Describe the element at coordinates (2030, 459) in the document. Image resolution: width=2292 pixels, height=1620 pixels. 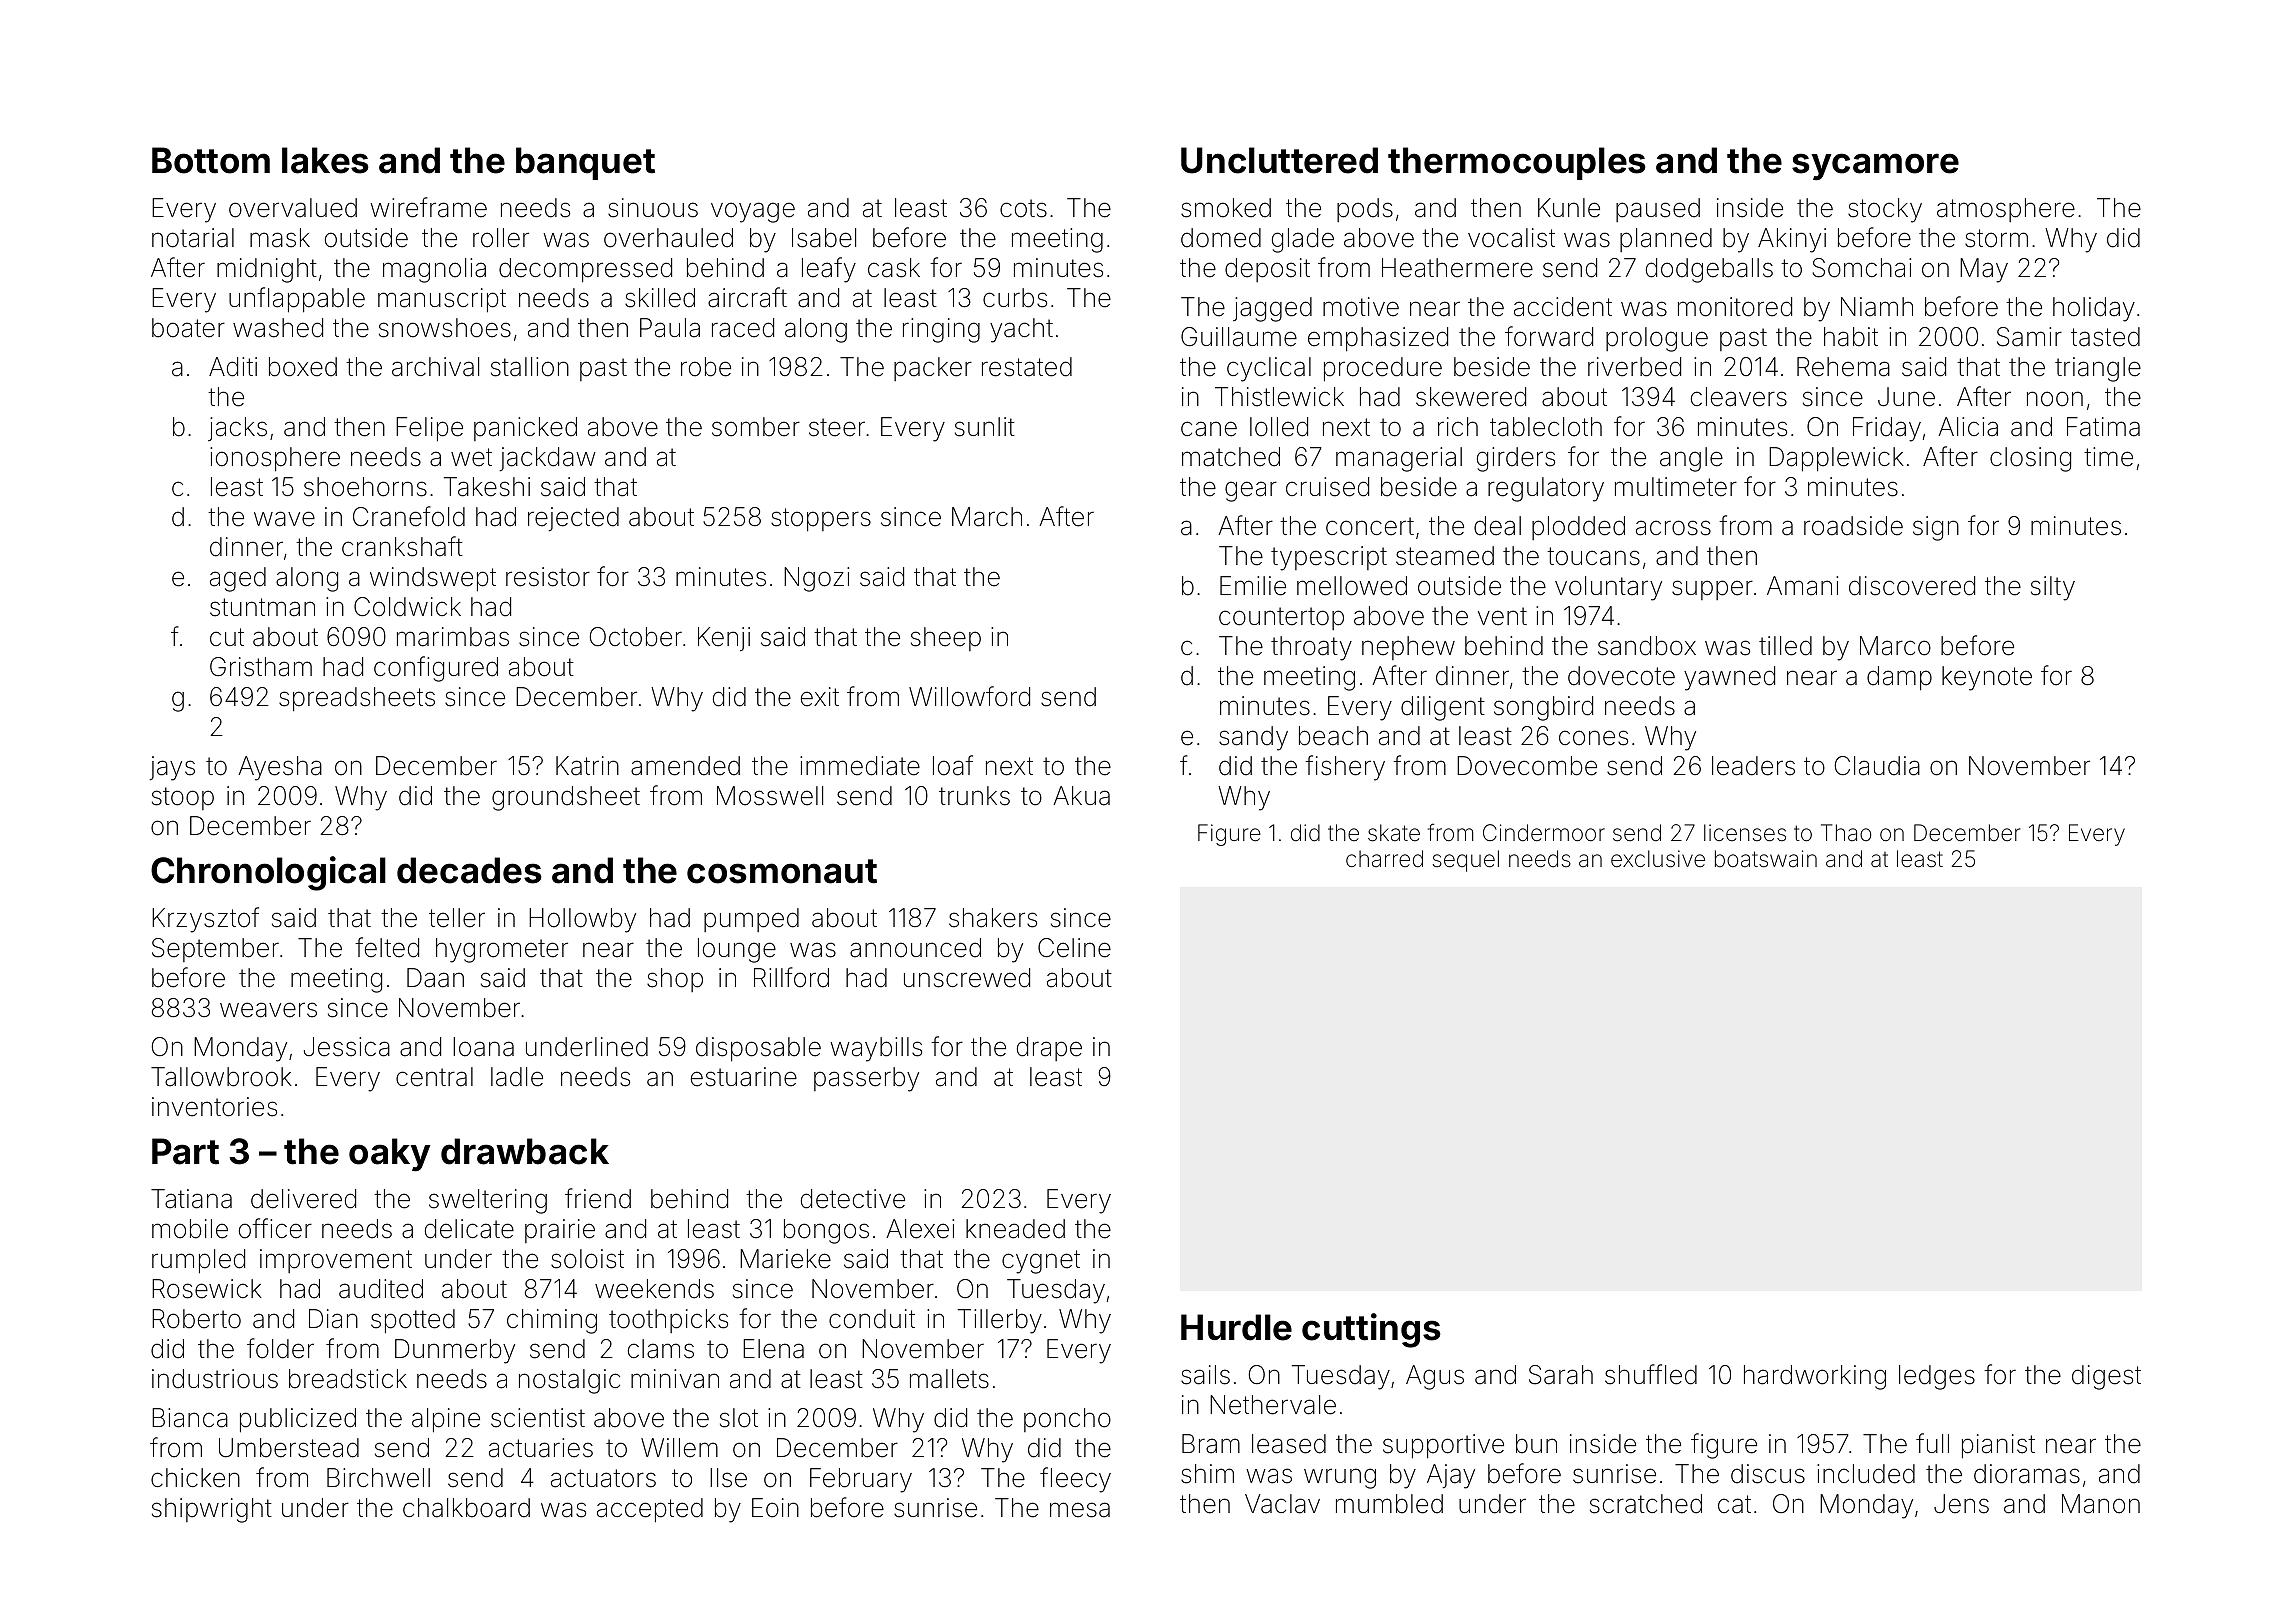
I see `closing` at that location.
